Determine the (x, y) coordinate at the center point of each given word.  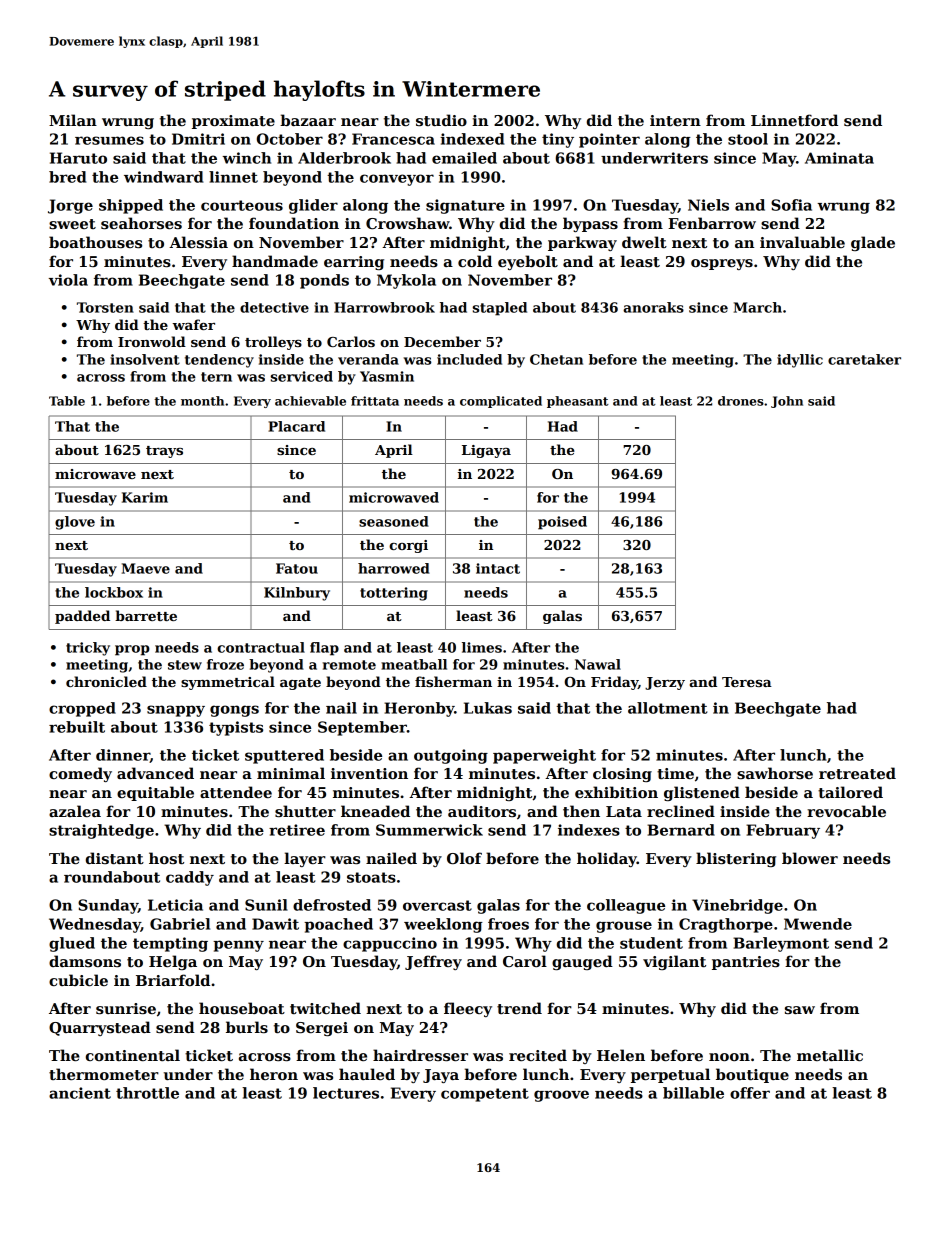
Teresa (747, 682)
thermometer (104, 1074)
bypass (590, 224)
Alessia (198, 242)
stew (185, 665)
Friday (614, 683)
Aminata (839, 158)
